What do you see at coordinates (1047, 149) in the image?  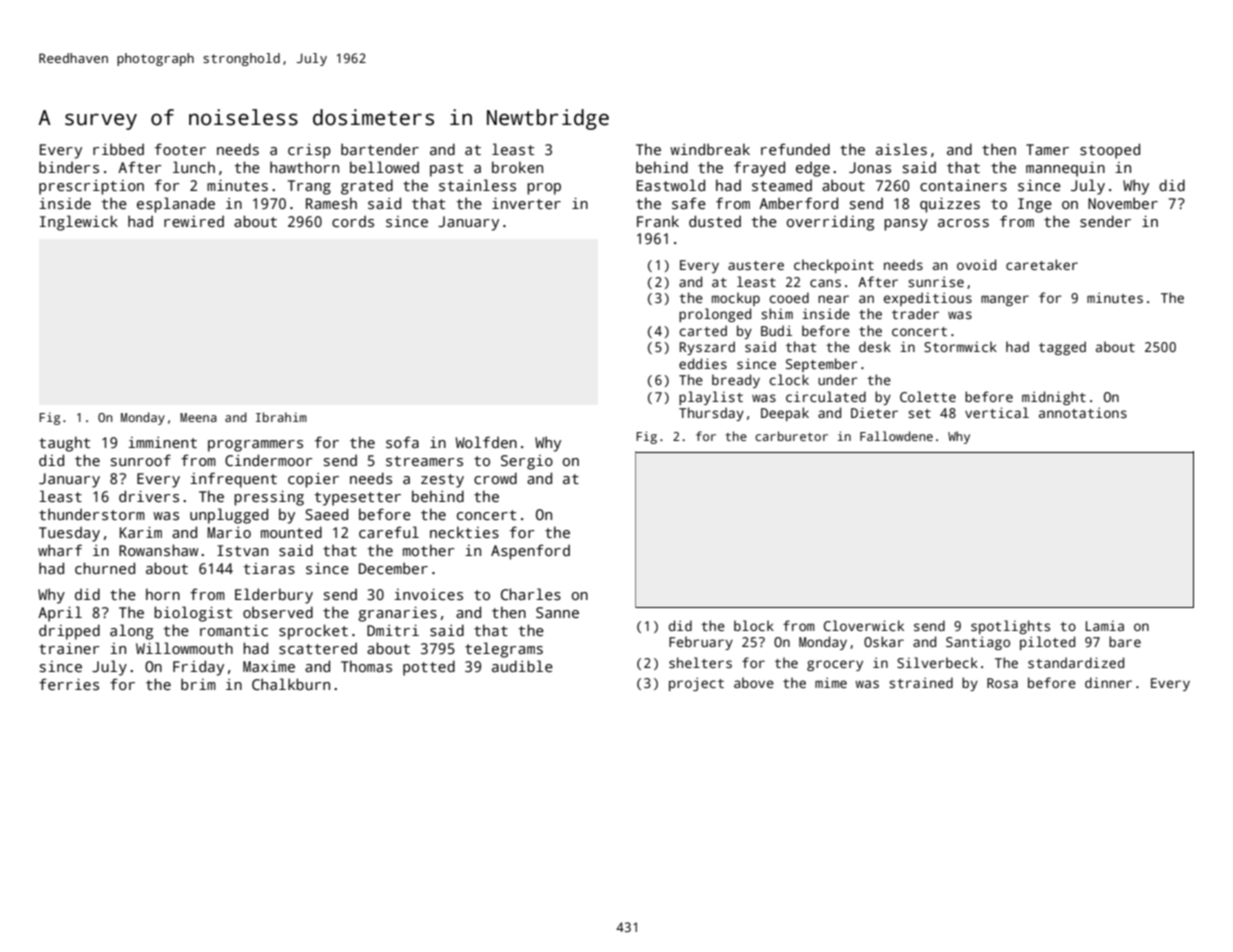 I see `Tamer` at bounding box center [1047, 149].
